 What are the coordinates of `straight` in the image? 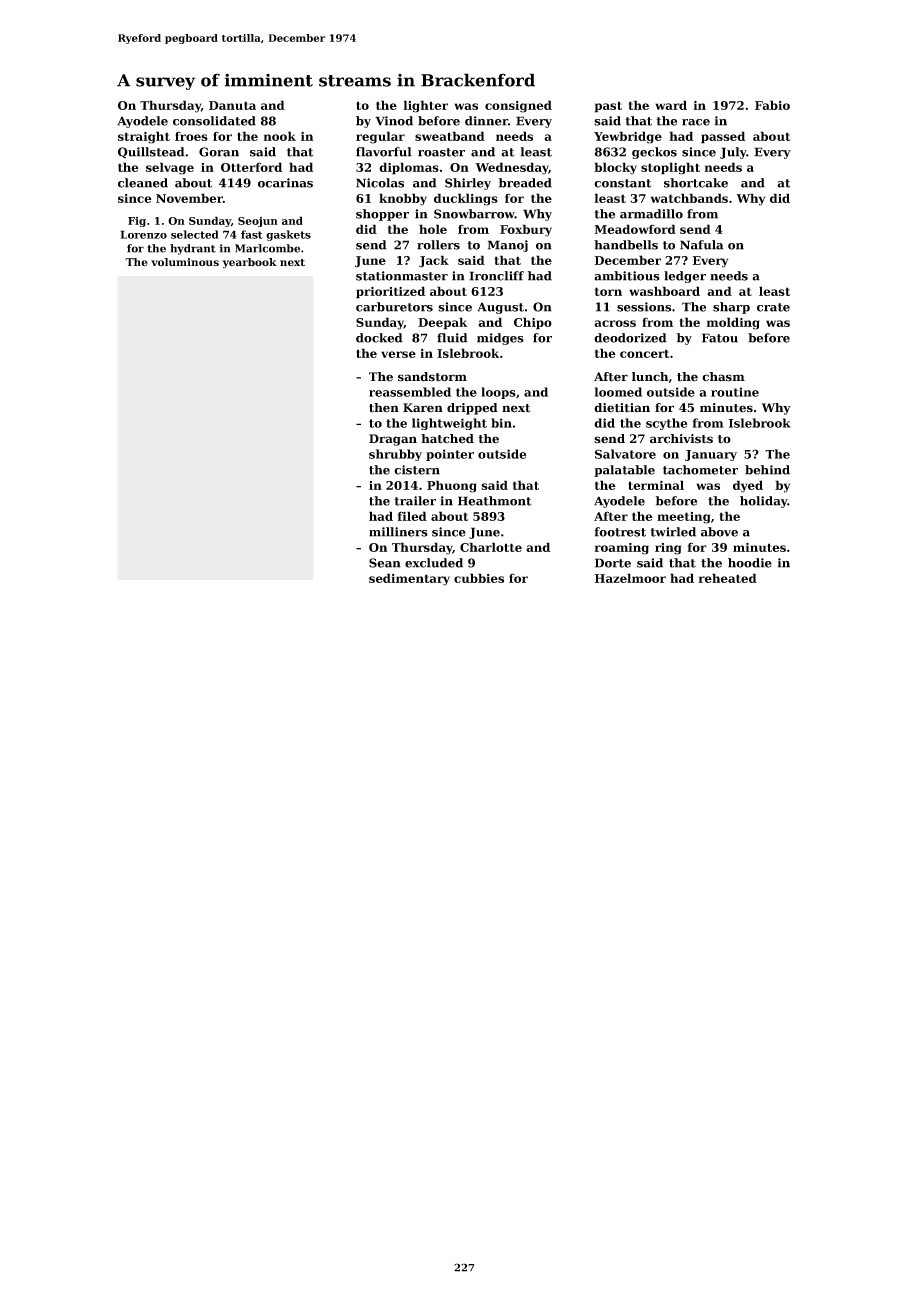 It's located at (144, 137).
